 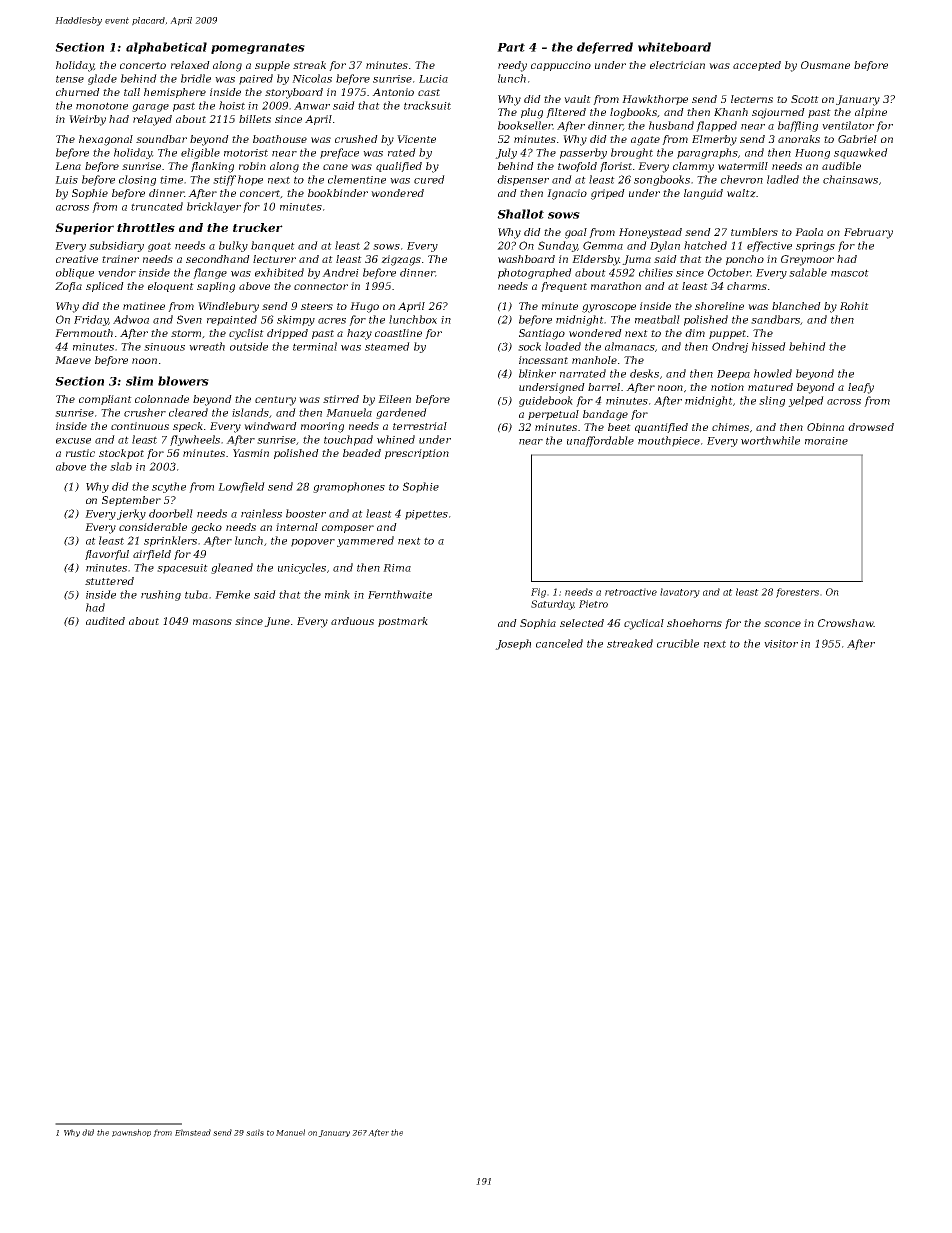 What do you see at coordinates (511, 47) in the screenshot?
I see `Part` at bounding box center [511, 47].
